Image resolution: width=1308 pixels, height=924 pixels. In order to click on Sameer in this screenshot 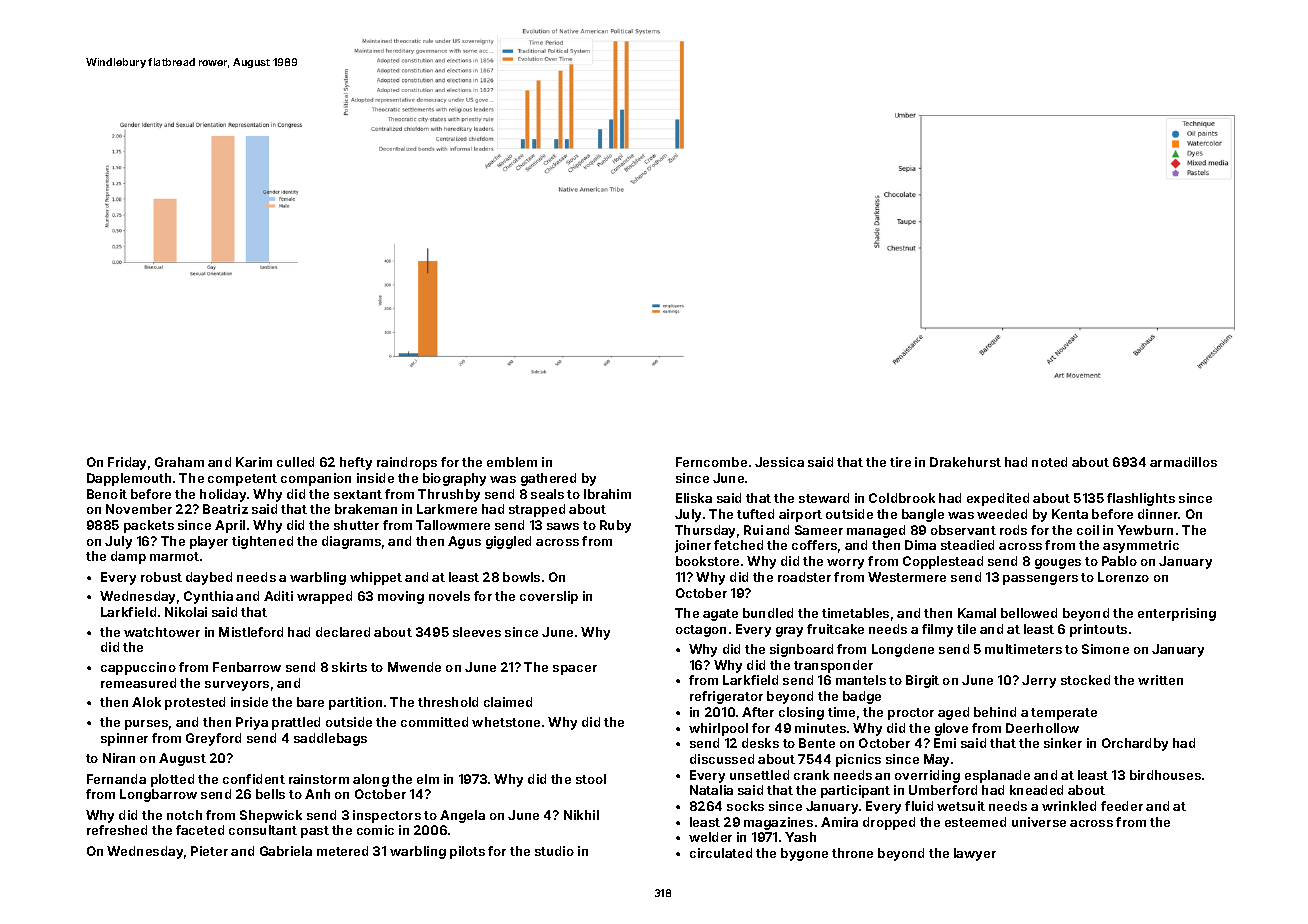, I will do `click(819, 530)`.
